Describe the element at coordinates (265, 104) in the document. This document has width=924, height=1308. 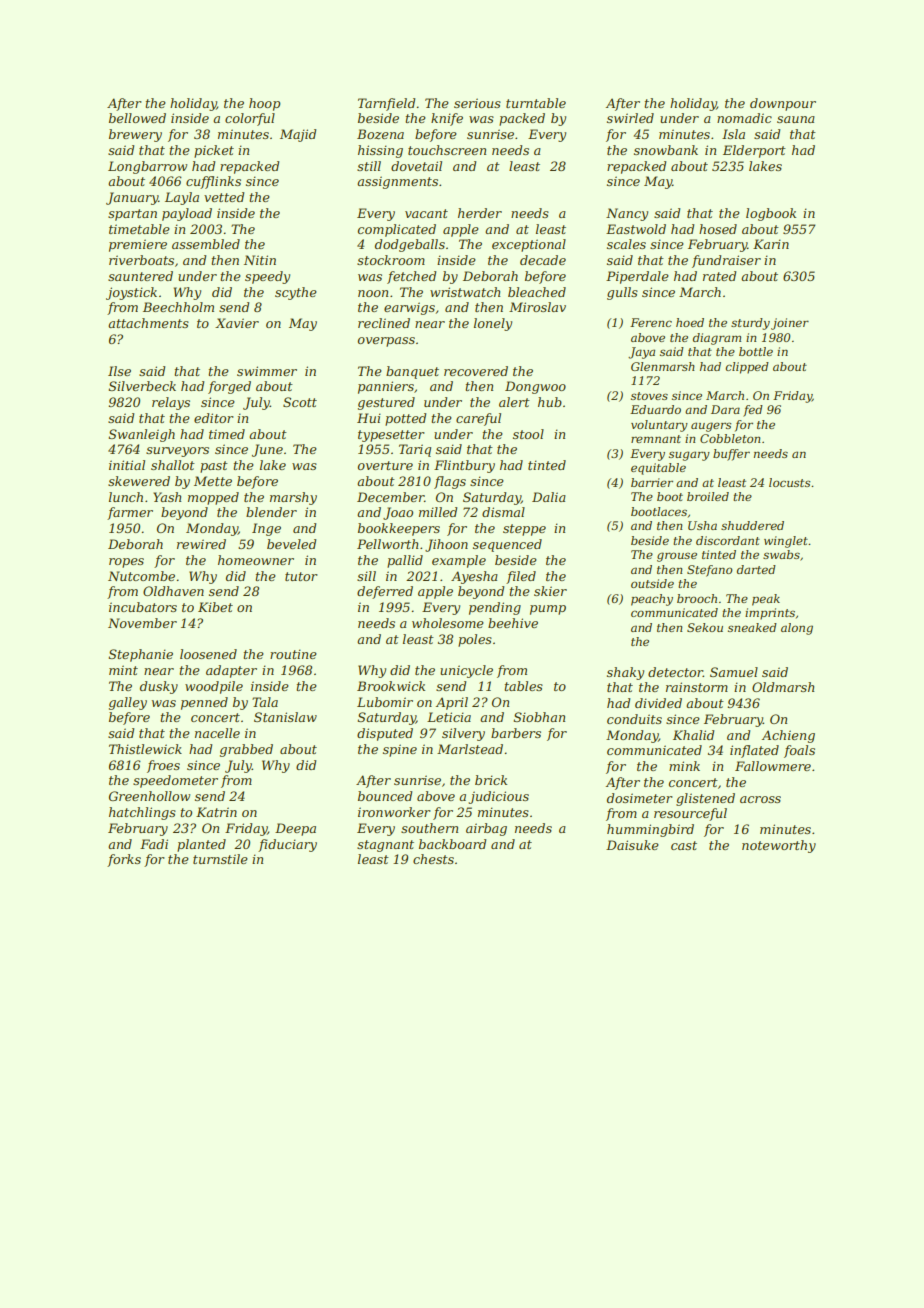
I see `hoop` at that location.
